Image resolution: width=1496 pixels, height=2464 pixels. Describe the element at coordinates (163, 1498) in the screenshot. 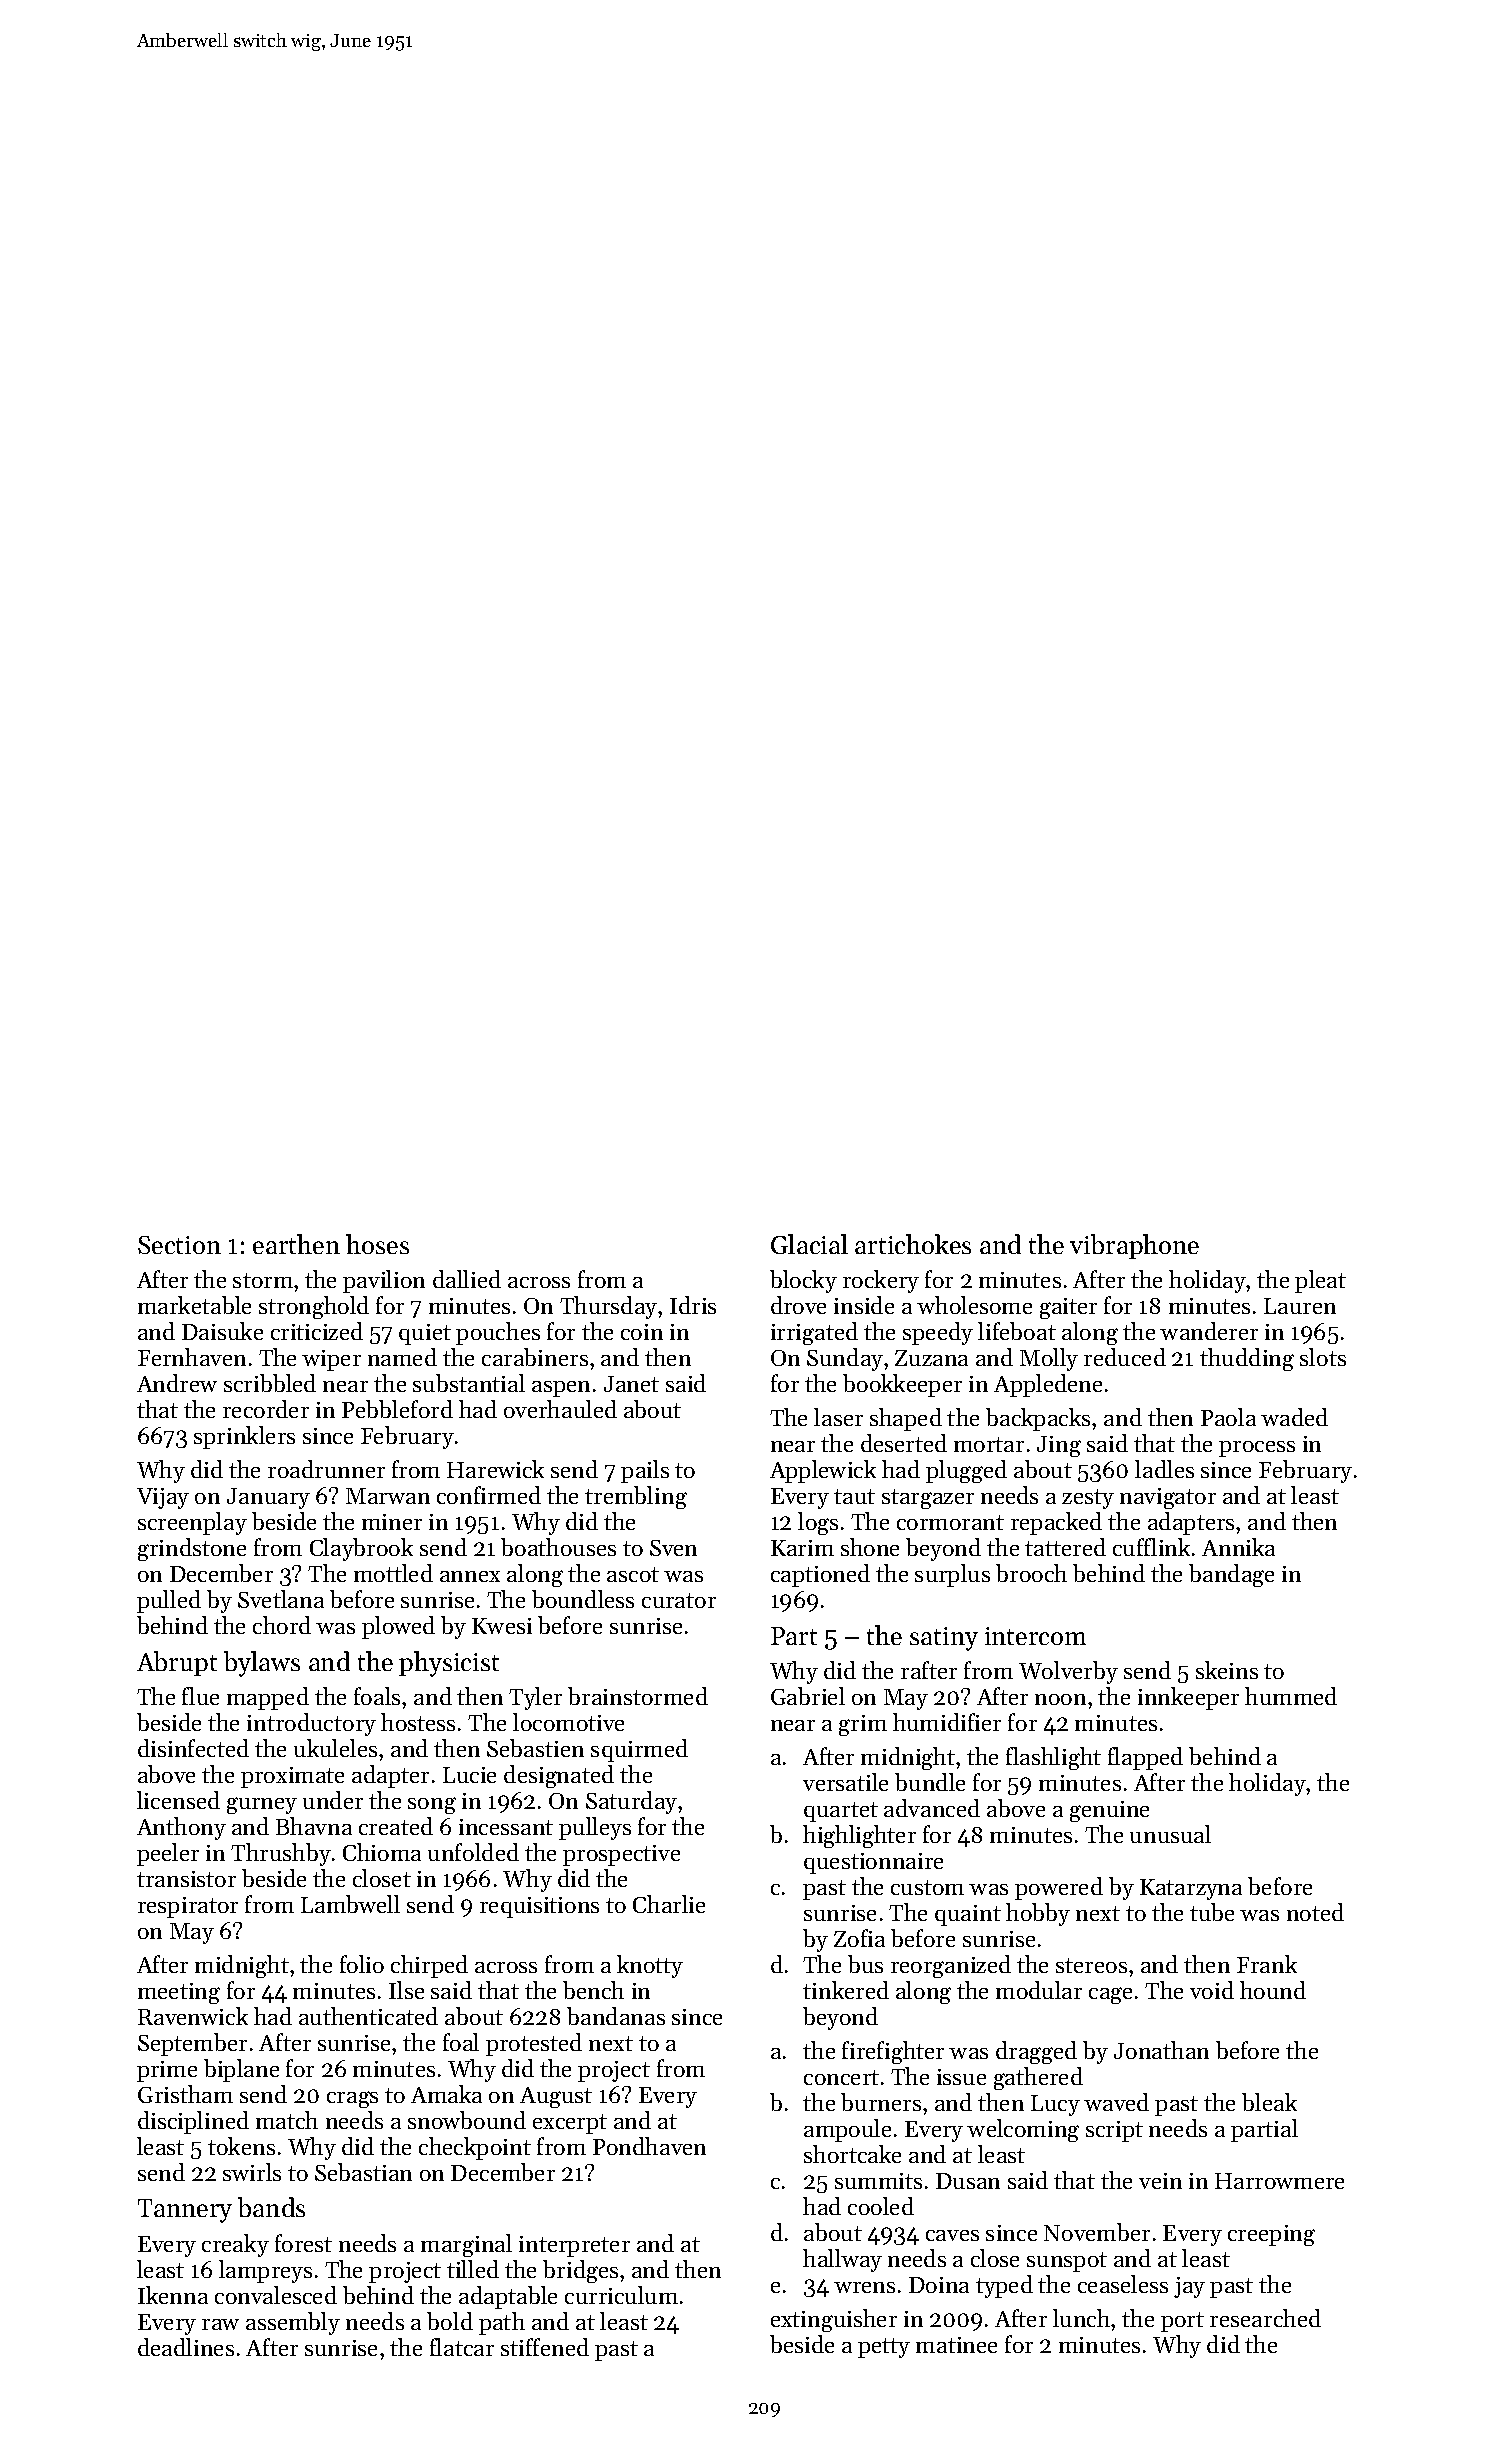

I see `Vijay` at that location.
